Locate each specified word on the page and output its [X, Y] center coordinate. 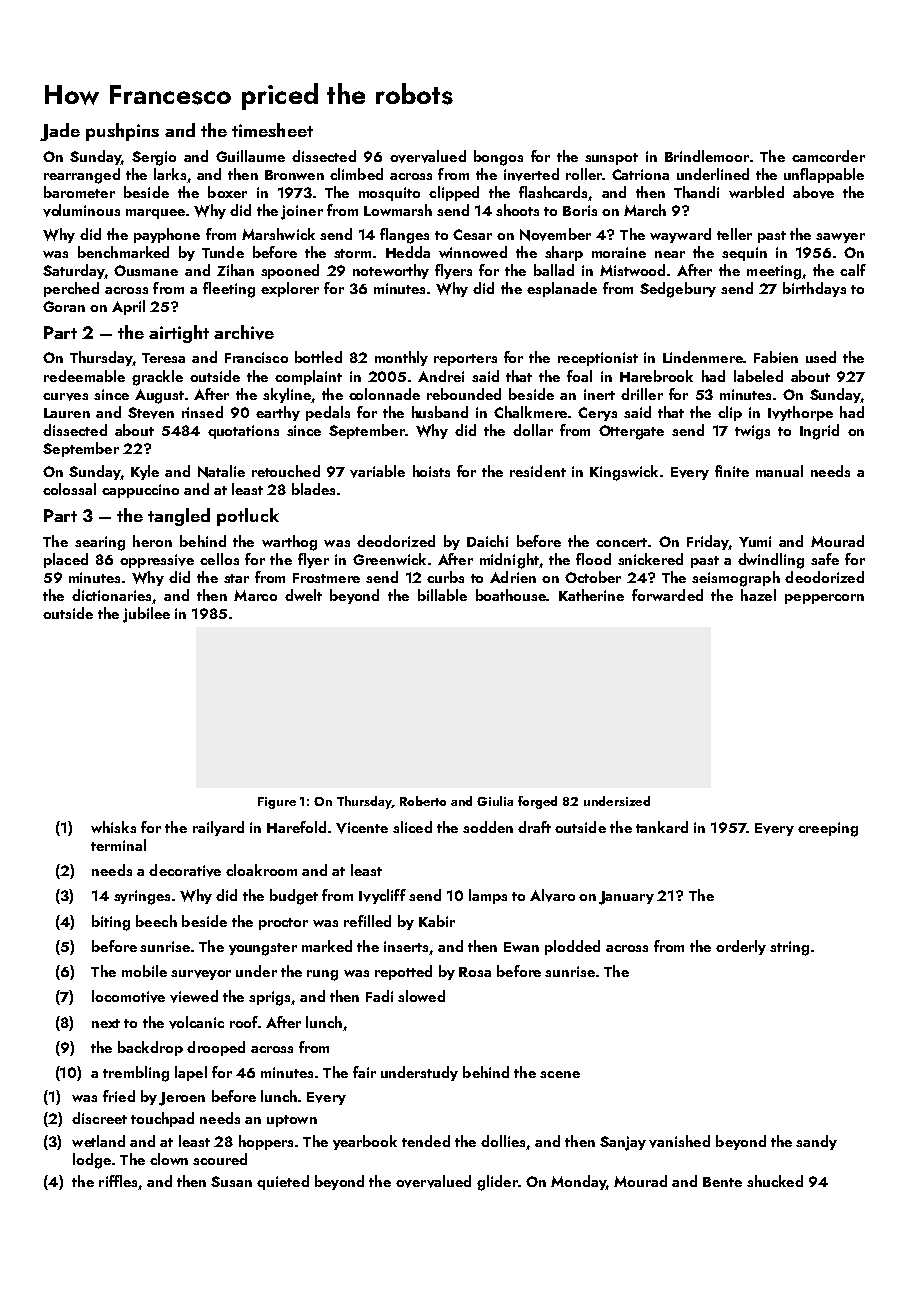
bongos [498, 158]
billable [442, 595]
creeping [828, 829]
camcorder [828, 156]
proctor [283, 924]
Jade [60, 132]
